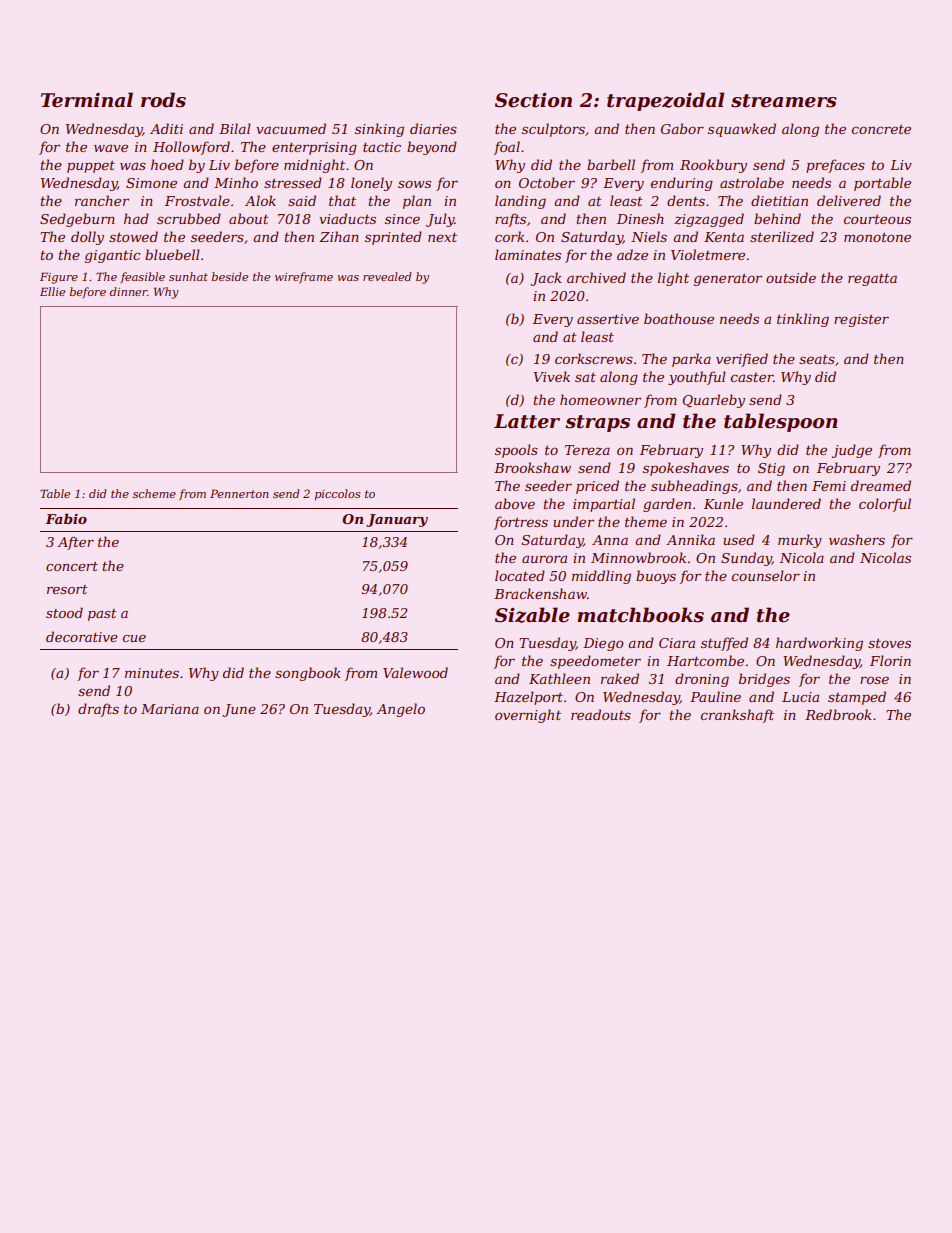 This screenshot has width=952, height=1233. Describe the element at coordinates (239, 493) in the screenshot. I see `Pennerton` at that location.
